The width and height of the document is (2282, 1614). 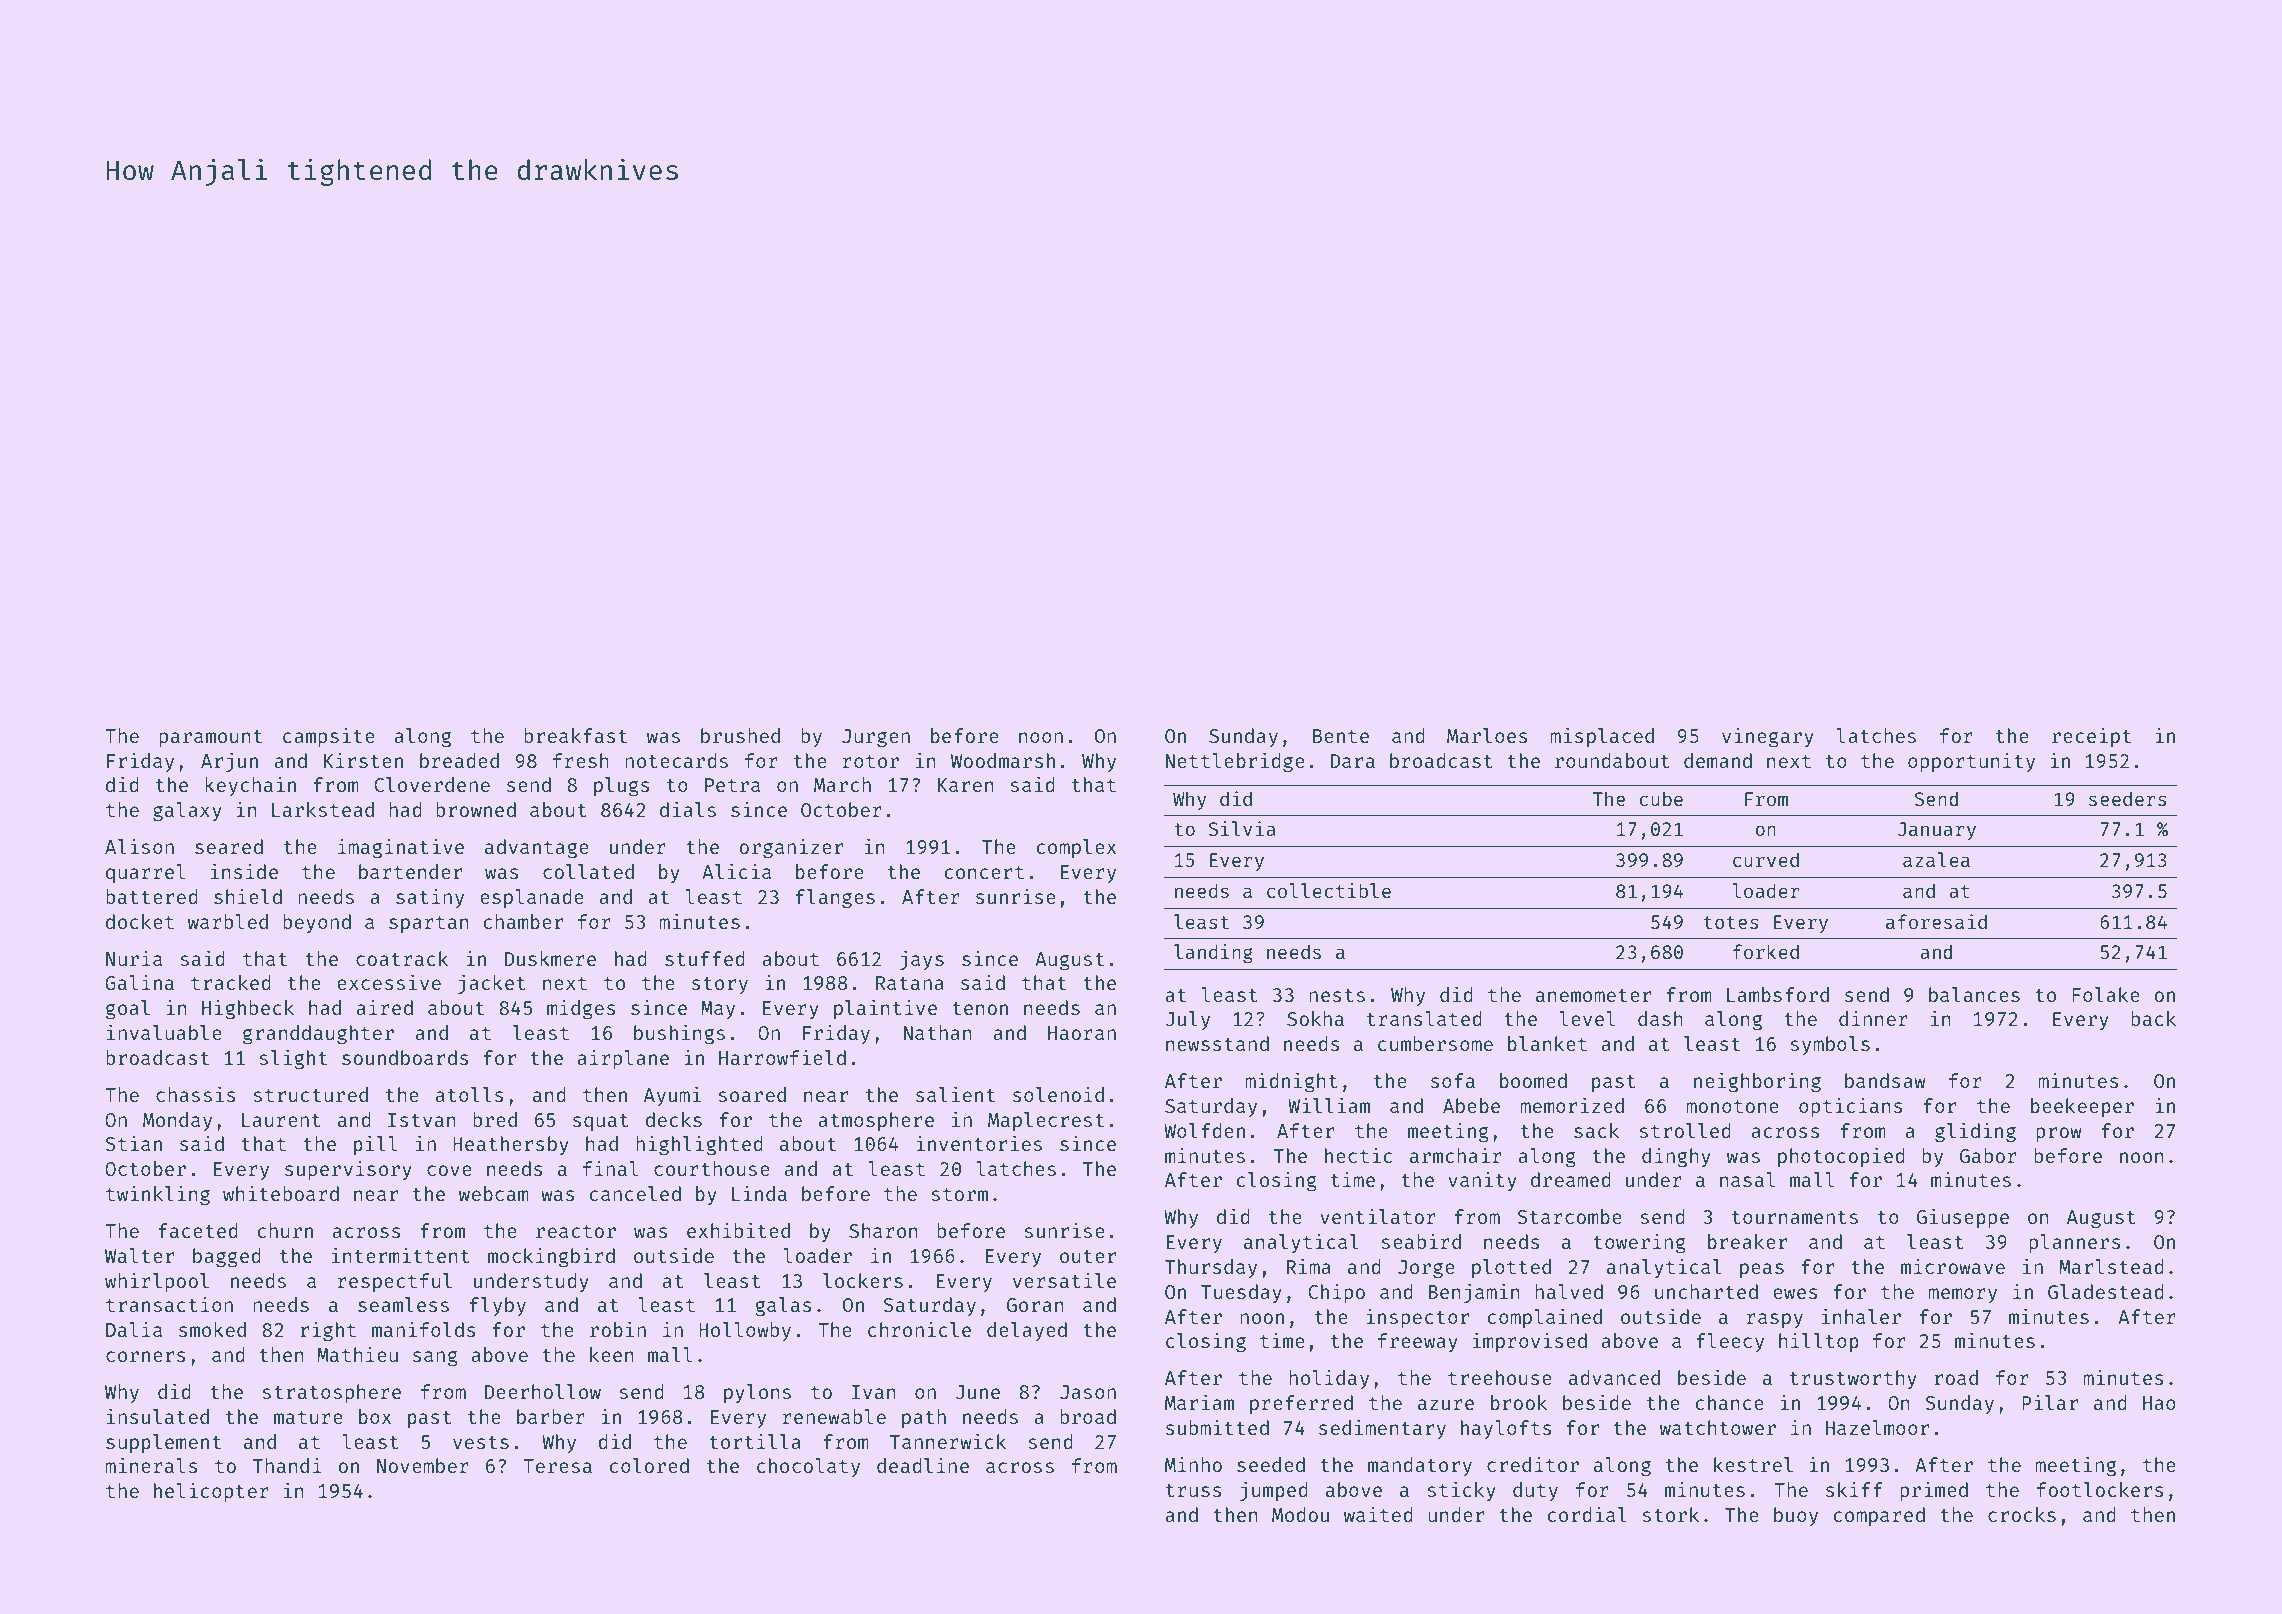 What do you see at coordinates (1971, 762) in the document?
I see `opportunity` at bounding box center [1971, 762].
